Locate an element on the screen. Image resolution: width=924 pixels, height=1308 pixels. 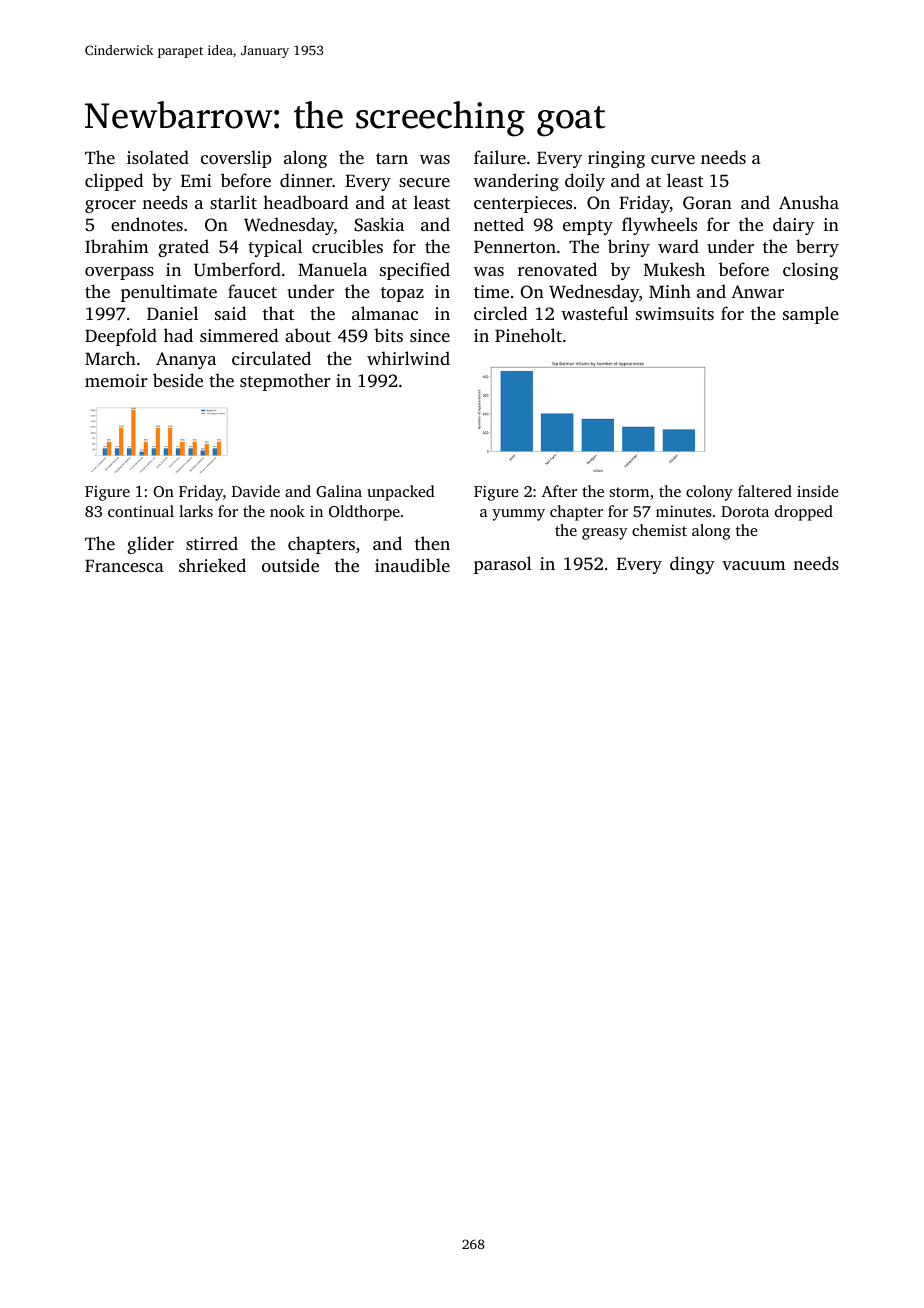
After is located at coordinates (559, 491).
